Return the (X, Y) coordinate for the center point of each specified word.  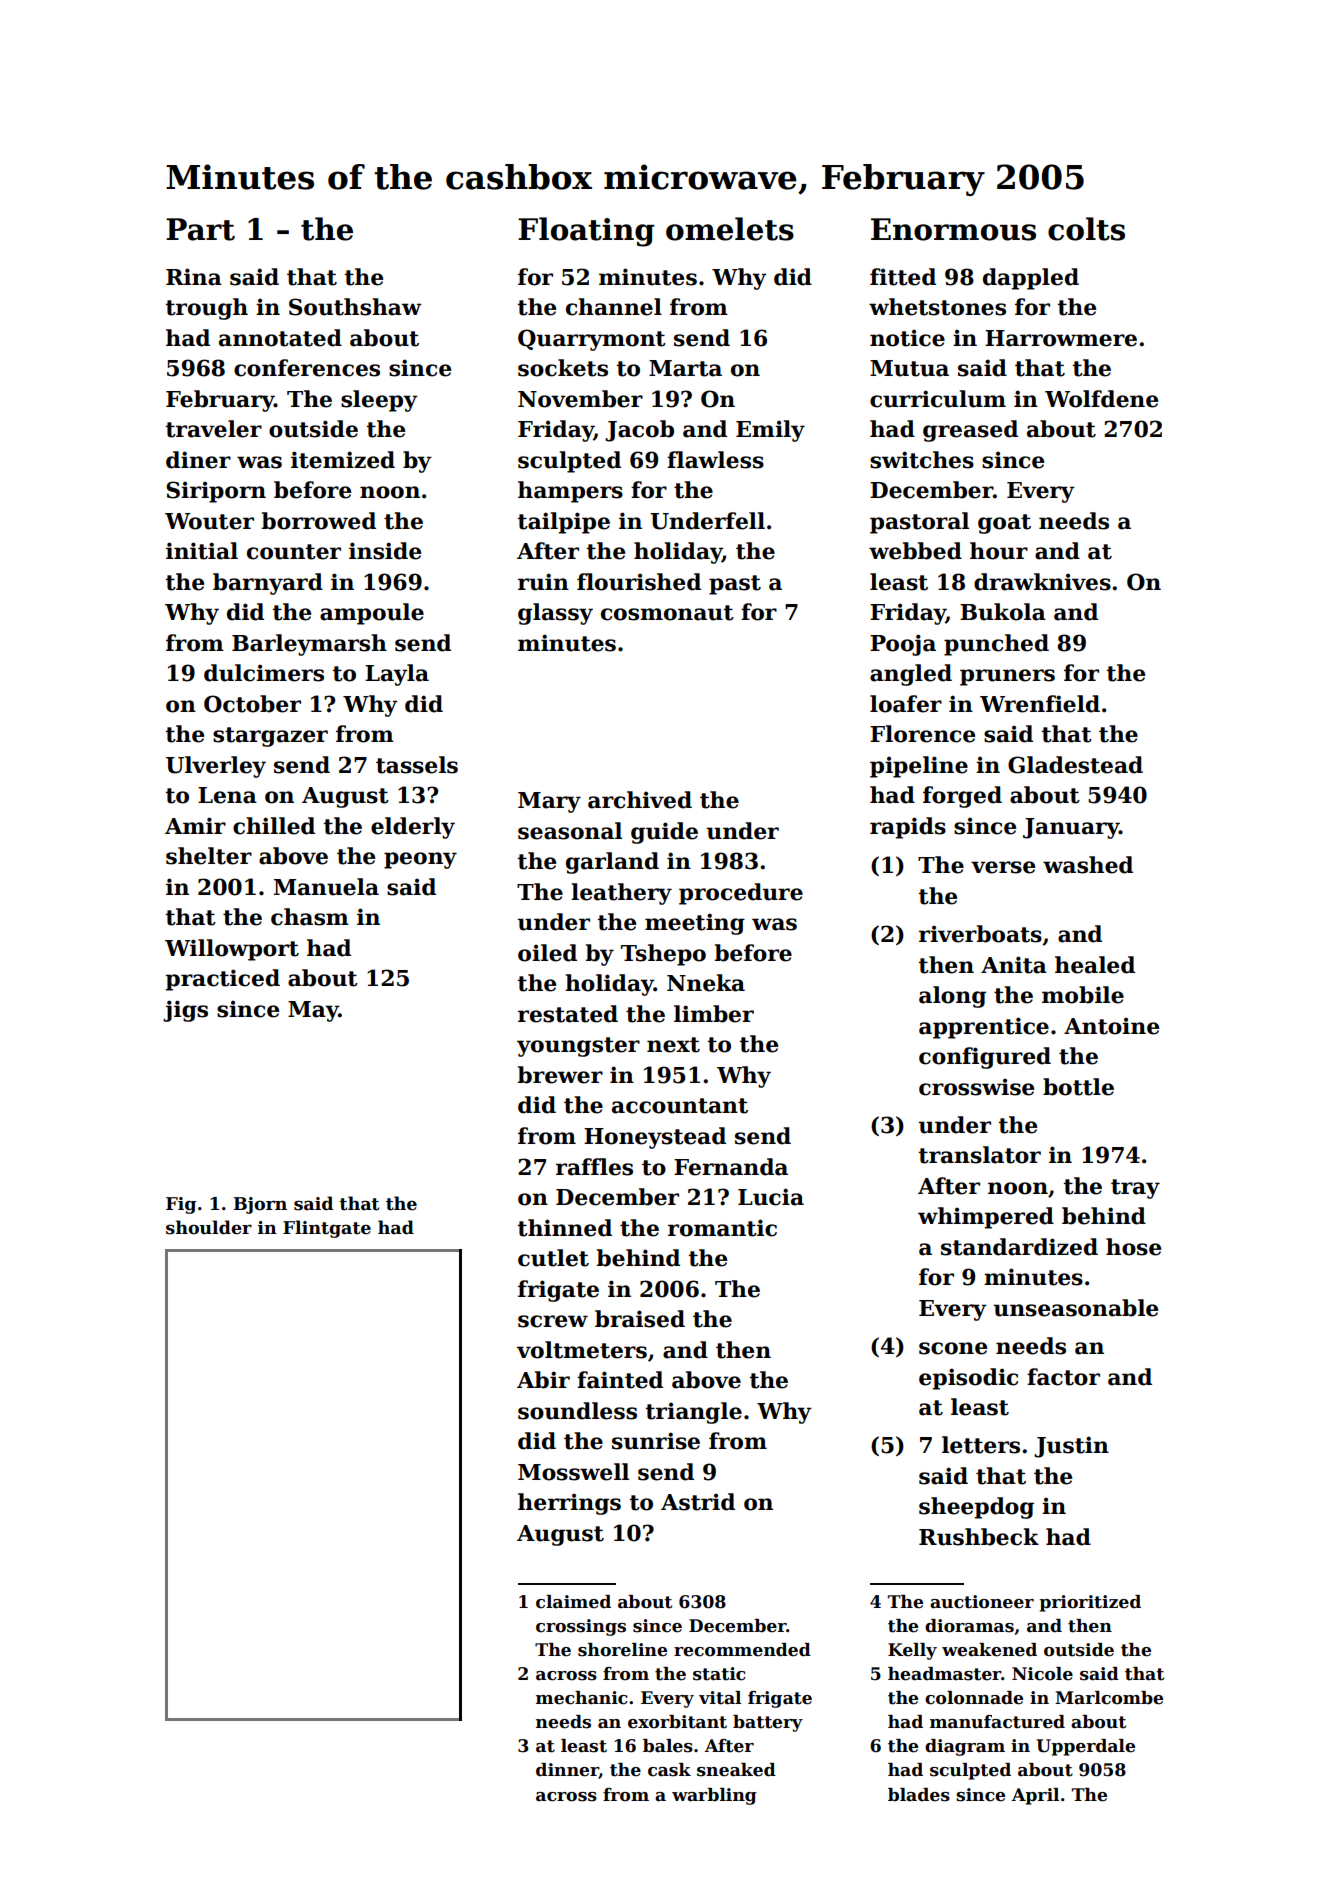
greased (970, 431)
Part (200, 229)
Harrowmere (1061, 338)
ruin (543, 582)
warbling (714, 1796)
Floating (586, 232)
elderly (413, 828)
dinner (567, 1771)
